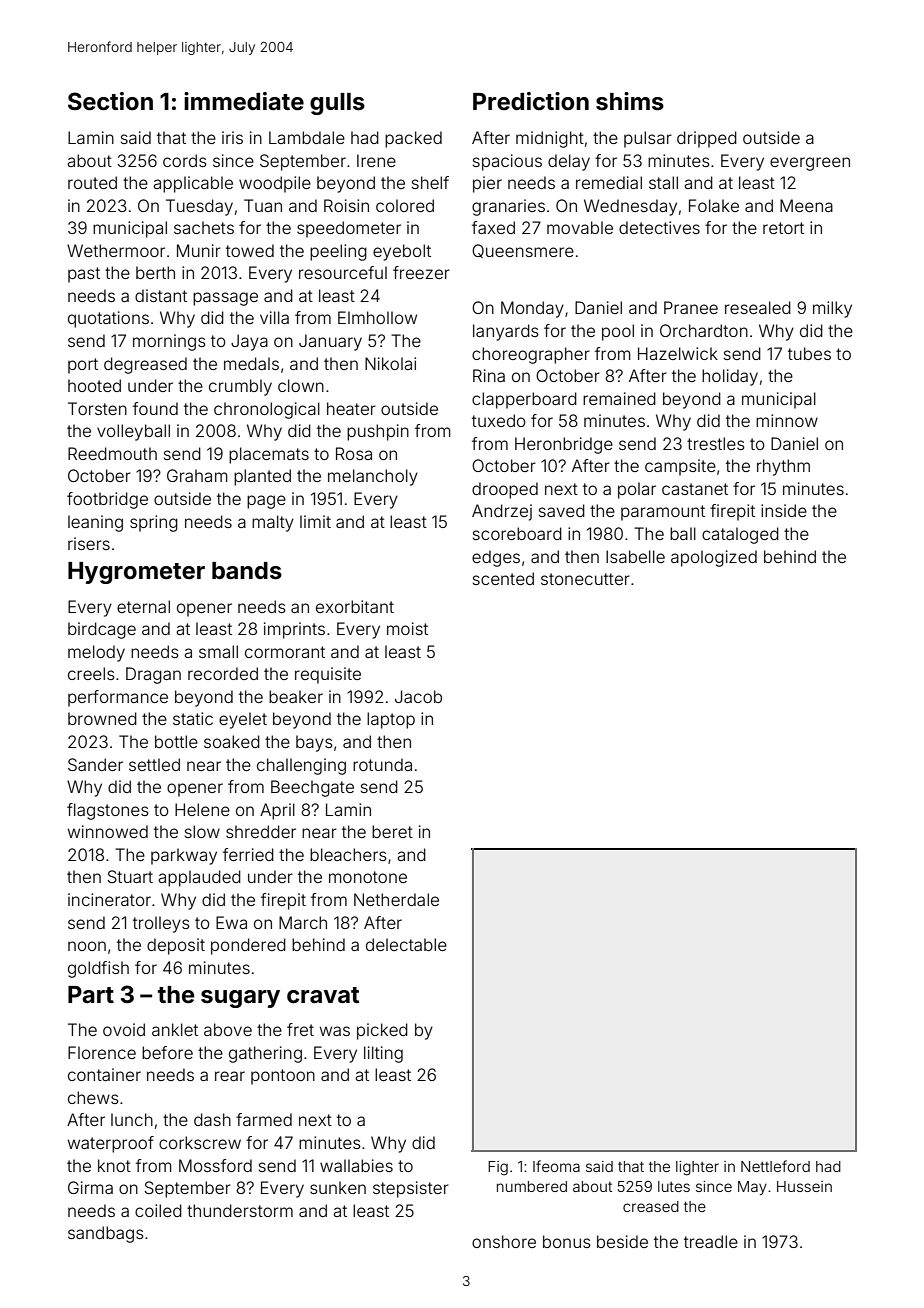 This screenshot has width=924, height=1308. What do you see at coordinates (711, 1241) in the screenshot?
I see `treadle` at bounding box center [711, 1241].
